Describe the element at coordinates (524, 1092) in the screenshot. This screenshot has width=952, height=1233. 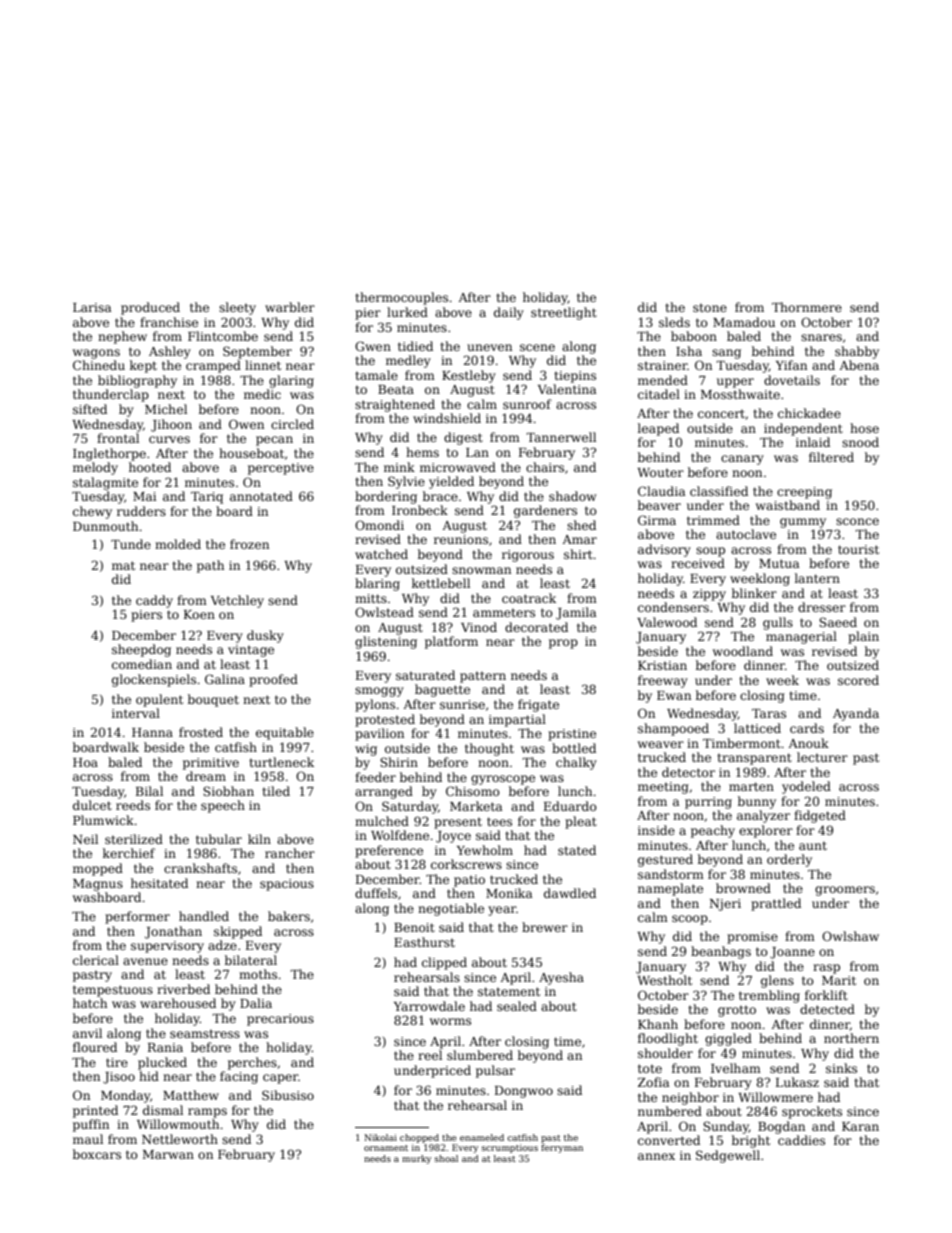
I see `Dongwoo` at that location.
